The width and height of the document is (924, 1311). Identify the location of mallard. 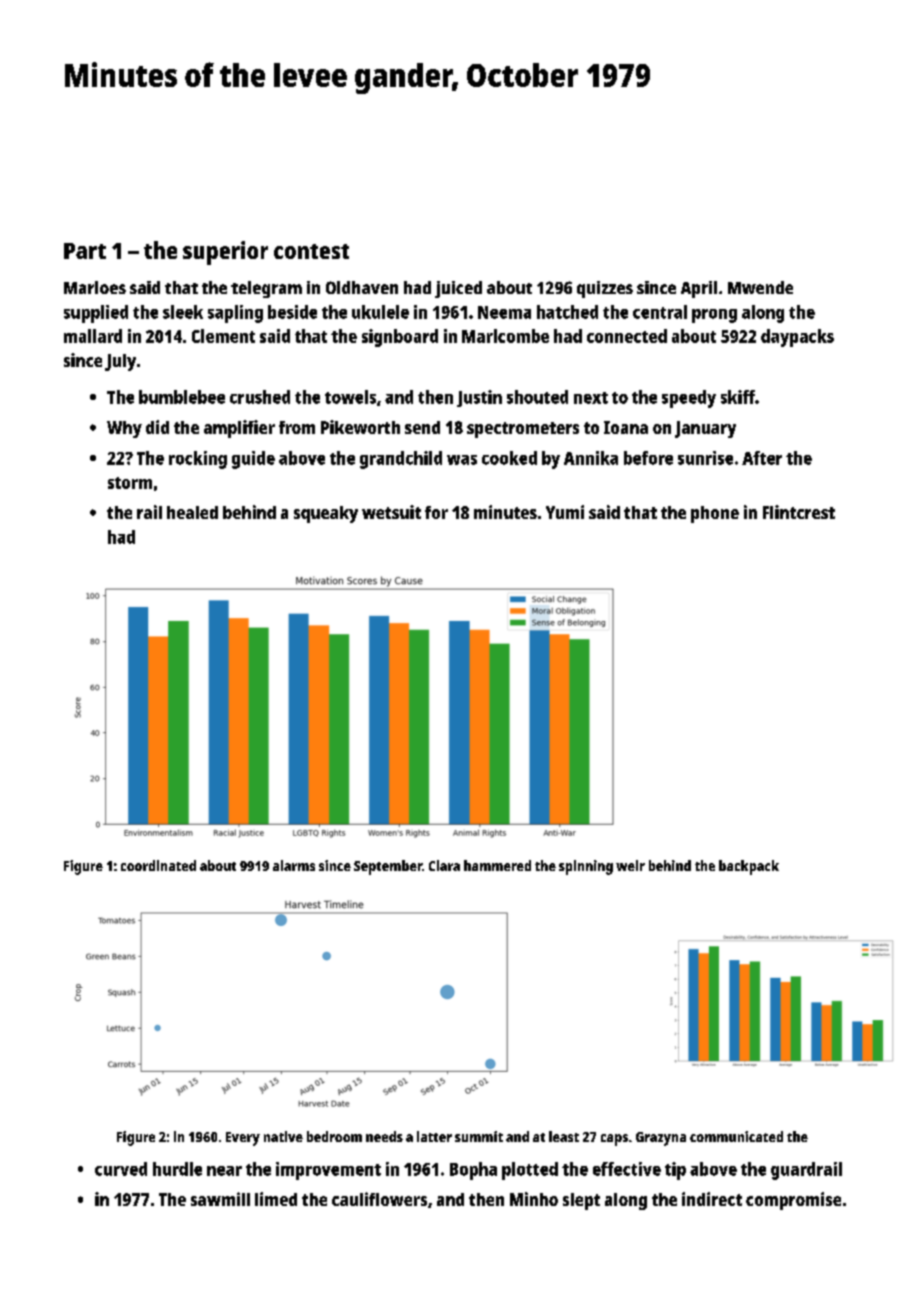
(93, 336).
